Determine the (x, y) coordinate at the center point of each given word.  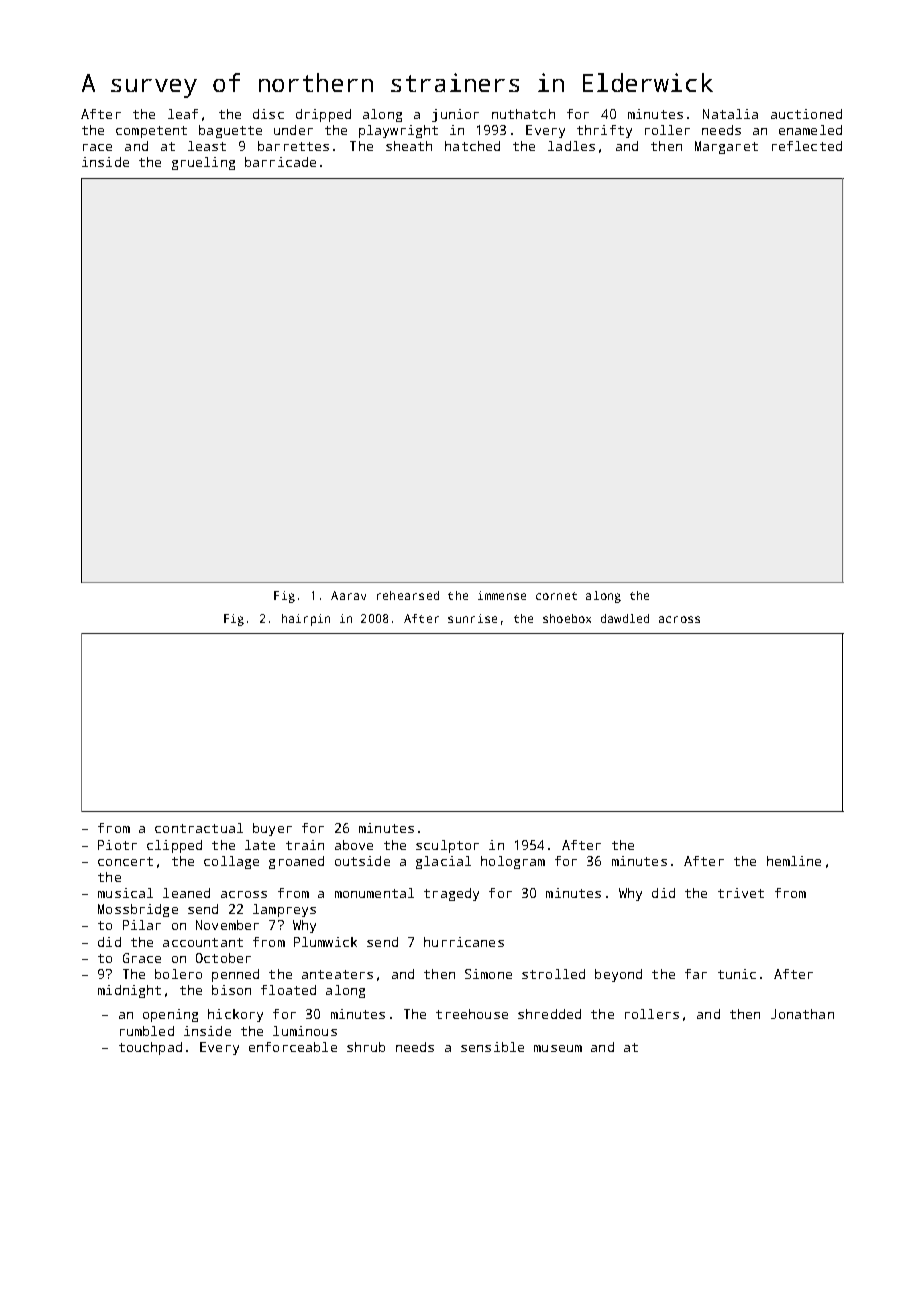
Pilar (142, 925)
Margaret (726, 147)
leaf (183, 114)
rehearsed (408, 595)
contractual (199, 828)
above (354, 845)
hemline (794, 861)
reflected (807, 146)
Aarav (348, 595)
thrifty (604, 131)
